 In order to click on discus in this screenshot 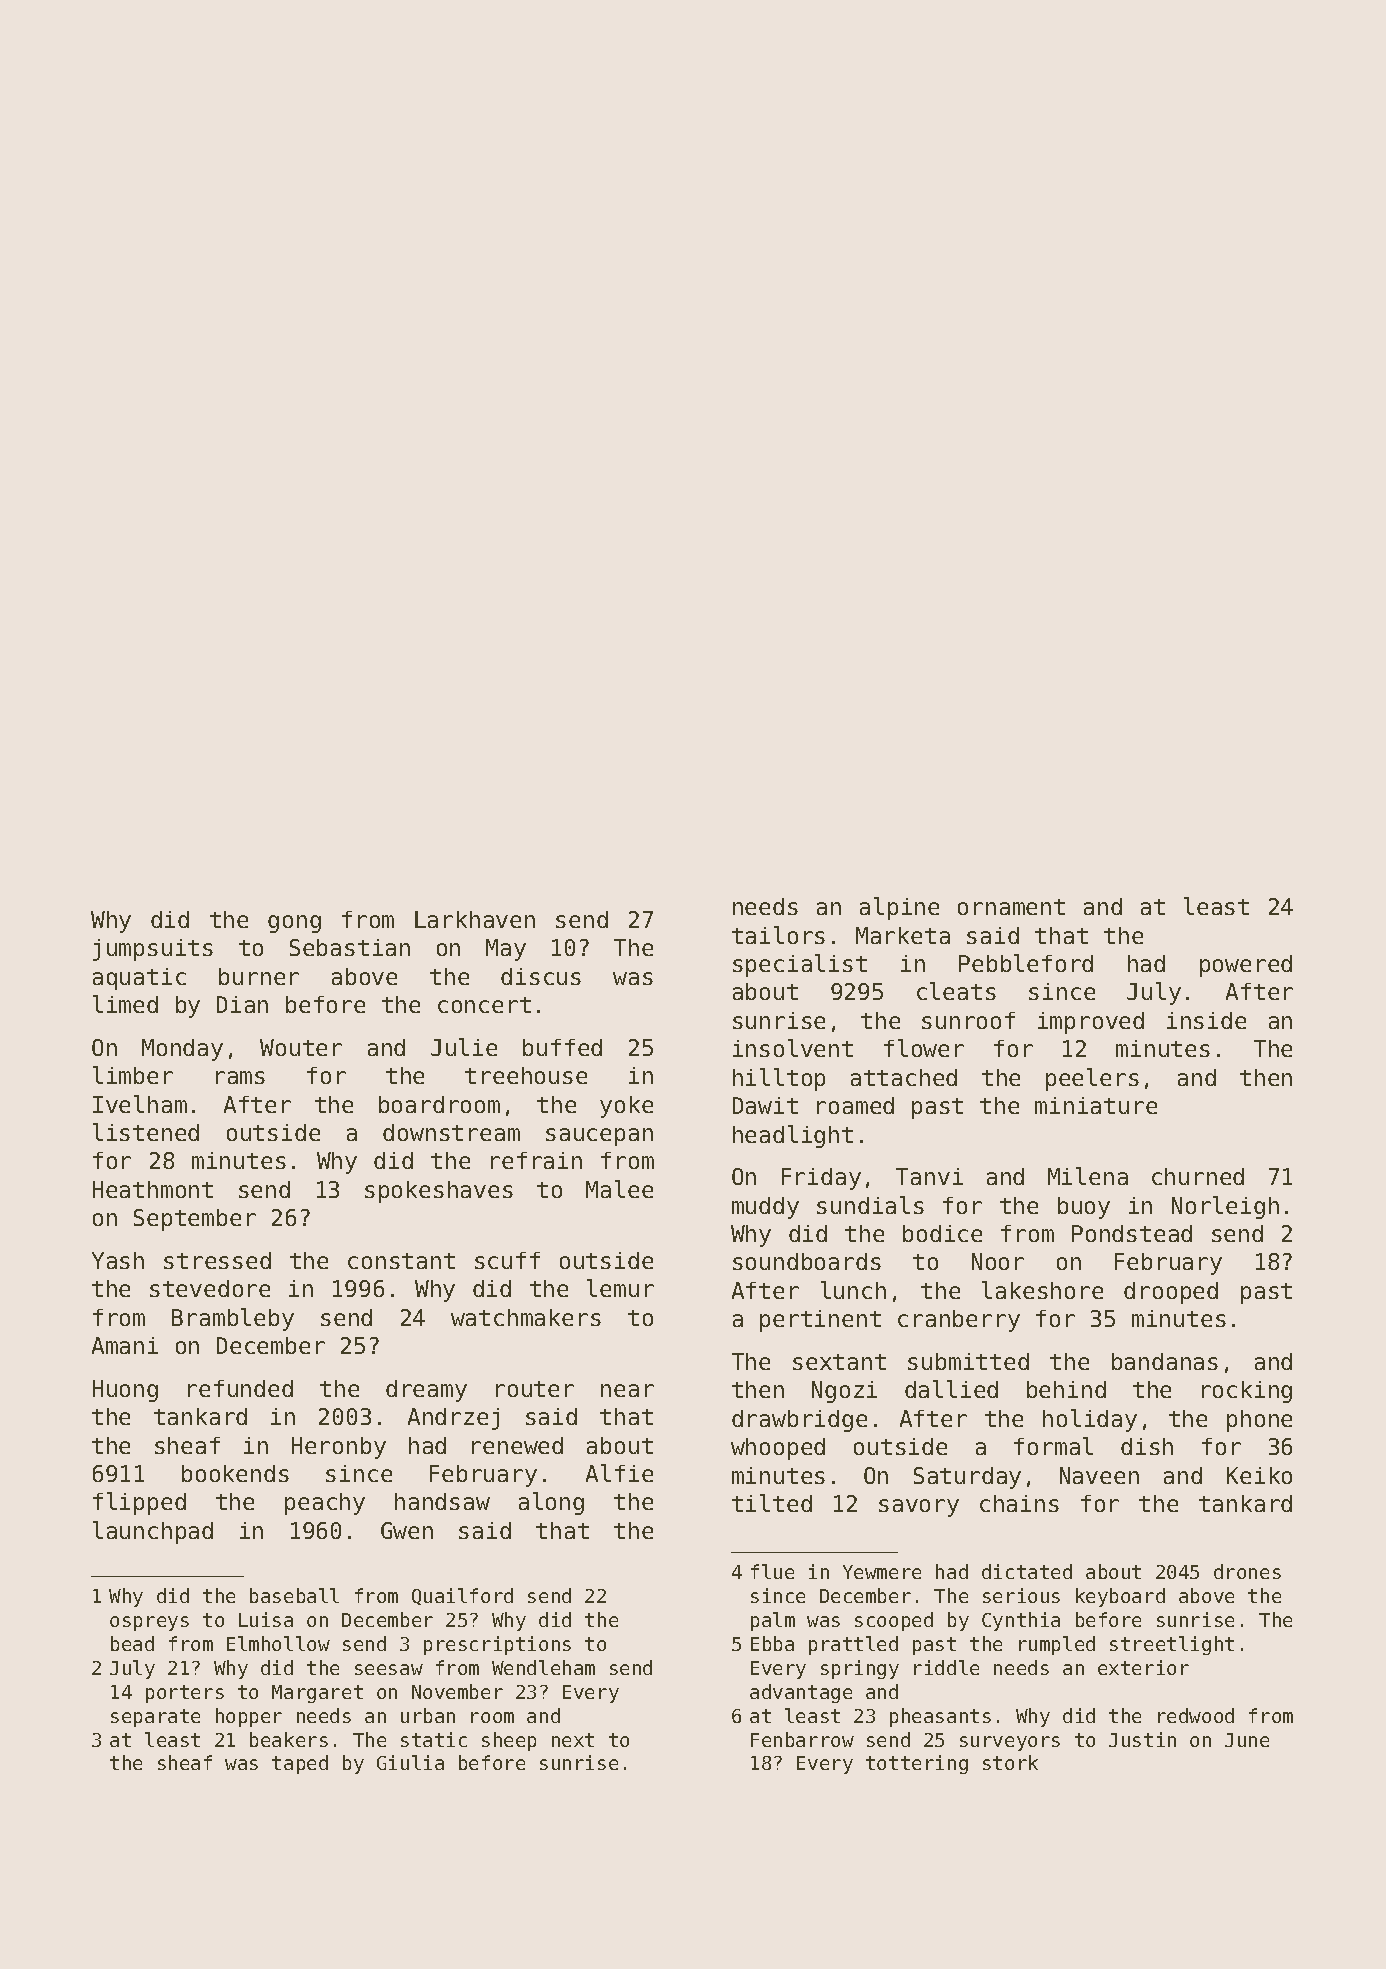, I will do `click(541, 976)`.
